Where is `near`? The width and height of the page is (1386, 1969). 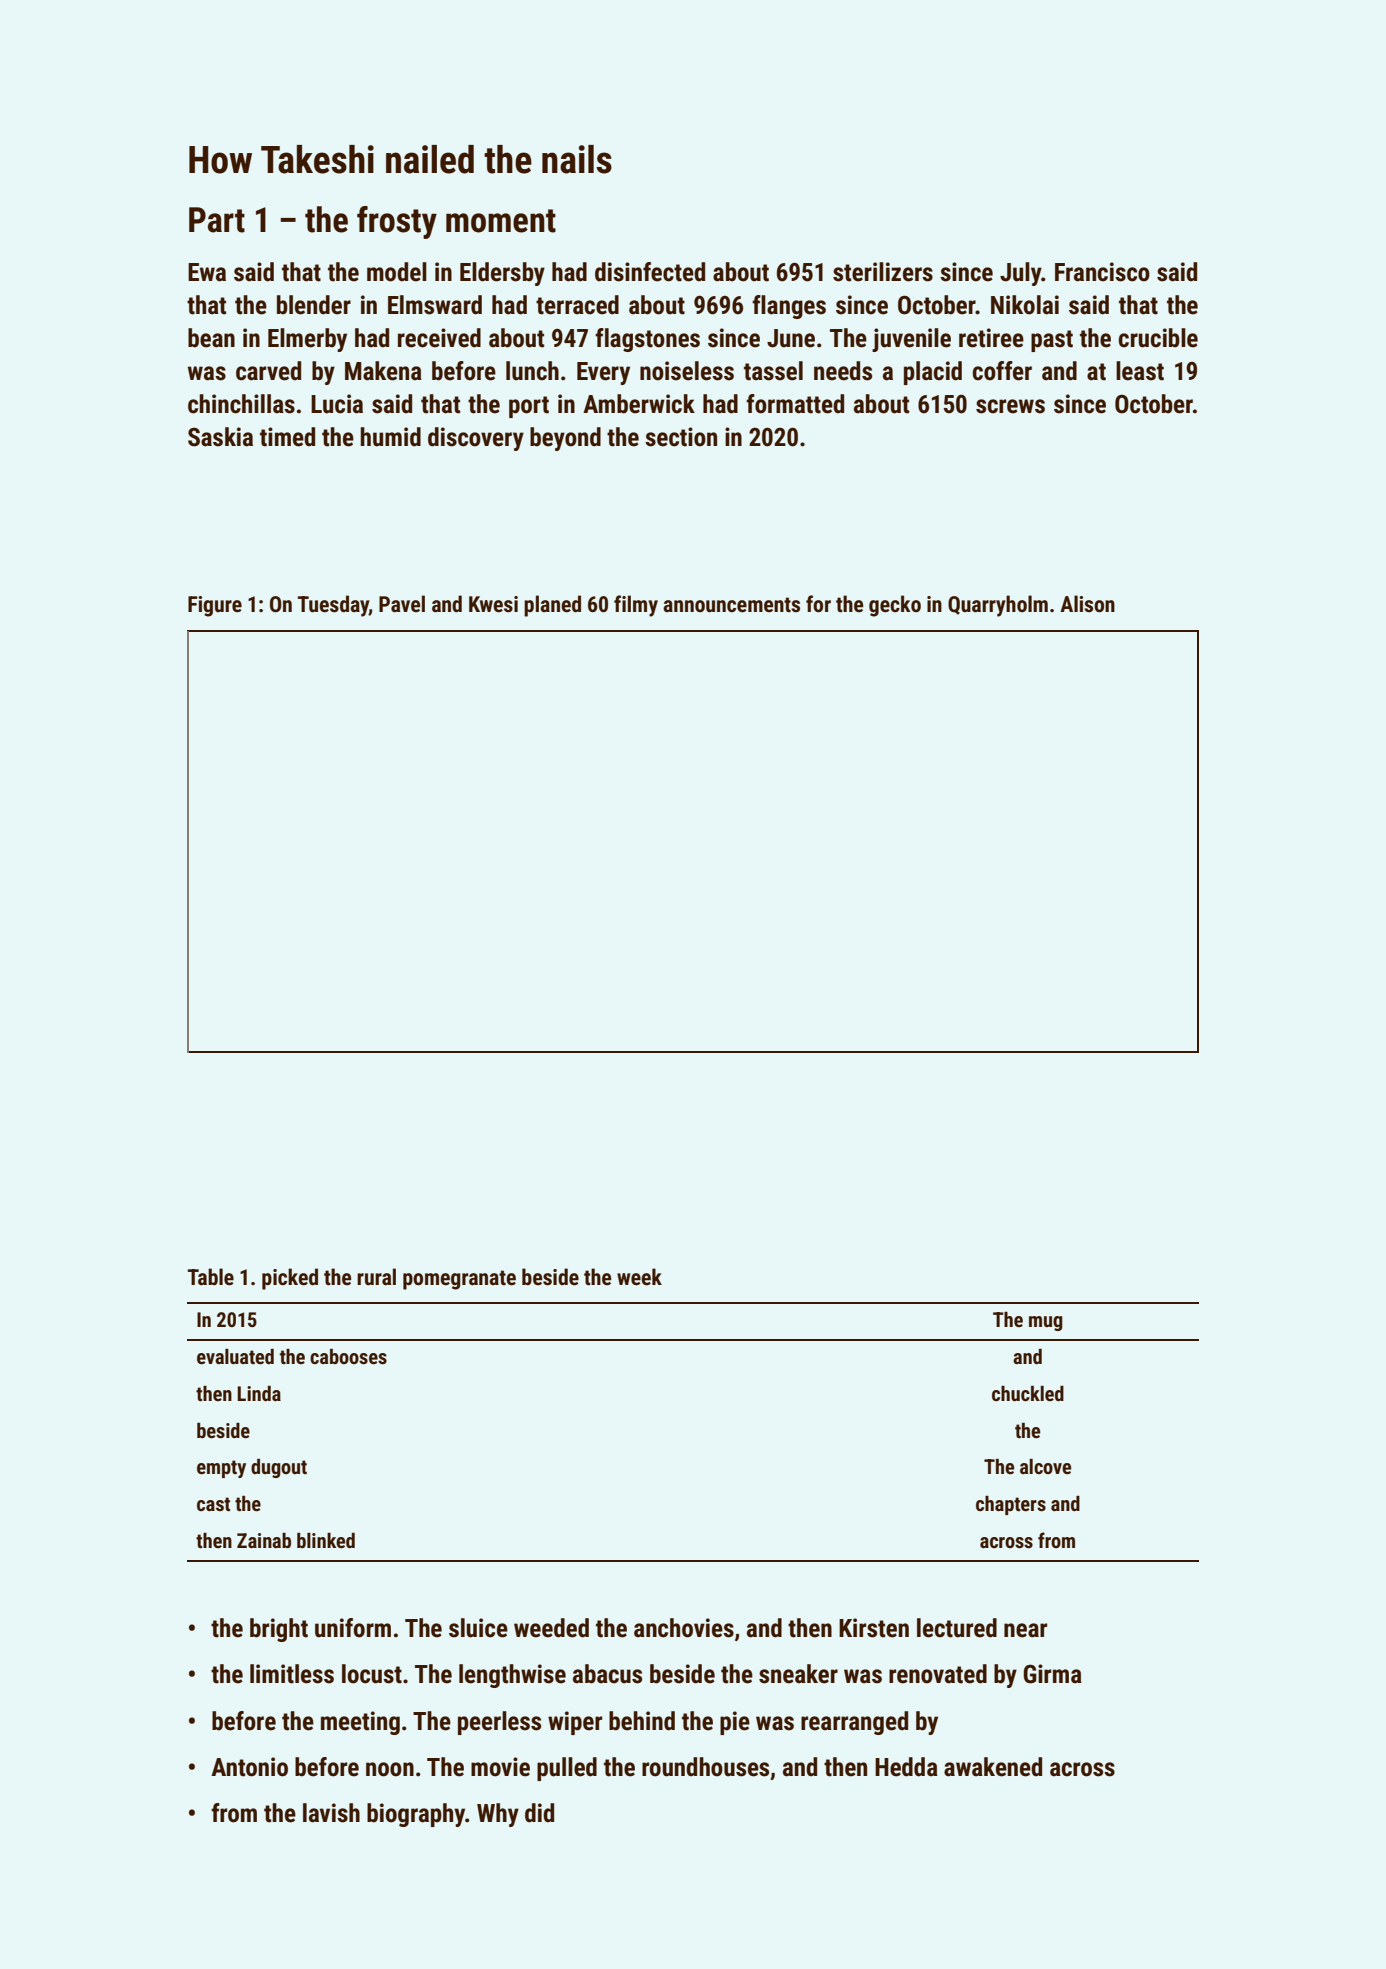
near is located at coordinates (1025, 1630).
